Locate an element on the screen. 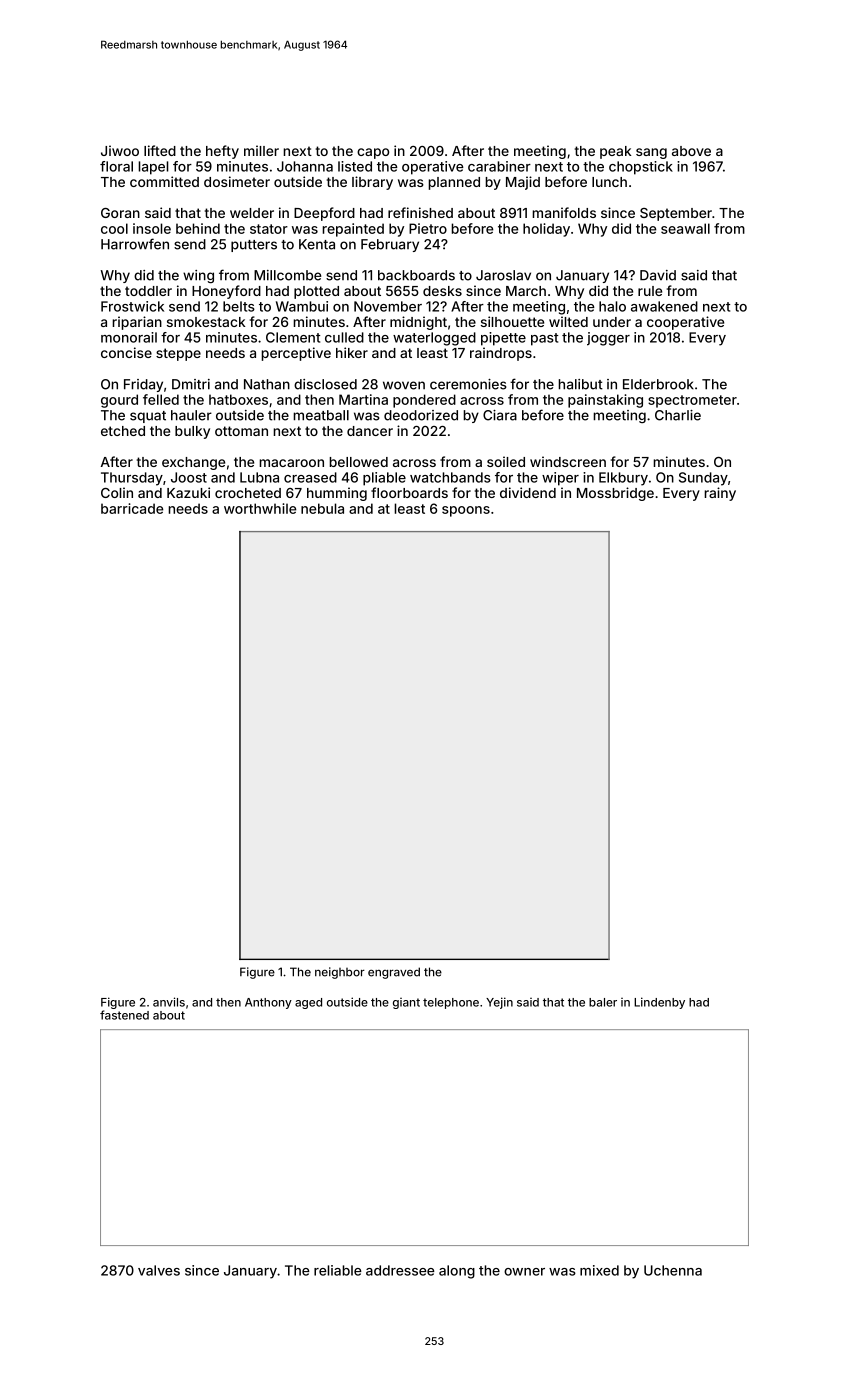 Image resolution: width=849 pixels, height=1400 pixels. above is located at coordinates (691, 151).
